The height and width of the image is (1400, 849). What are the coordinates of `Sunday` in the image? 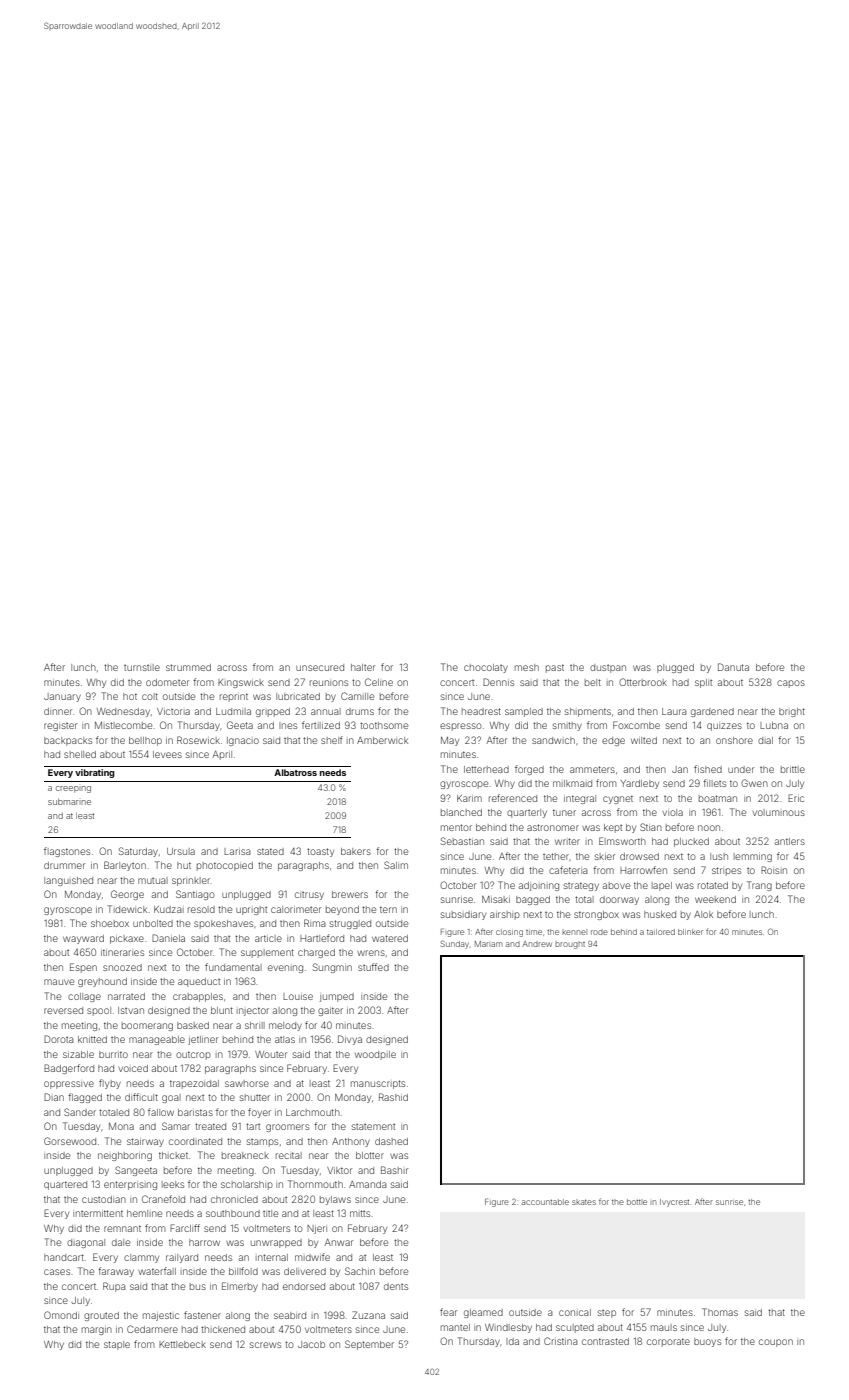 It's located at (455, 944).
